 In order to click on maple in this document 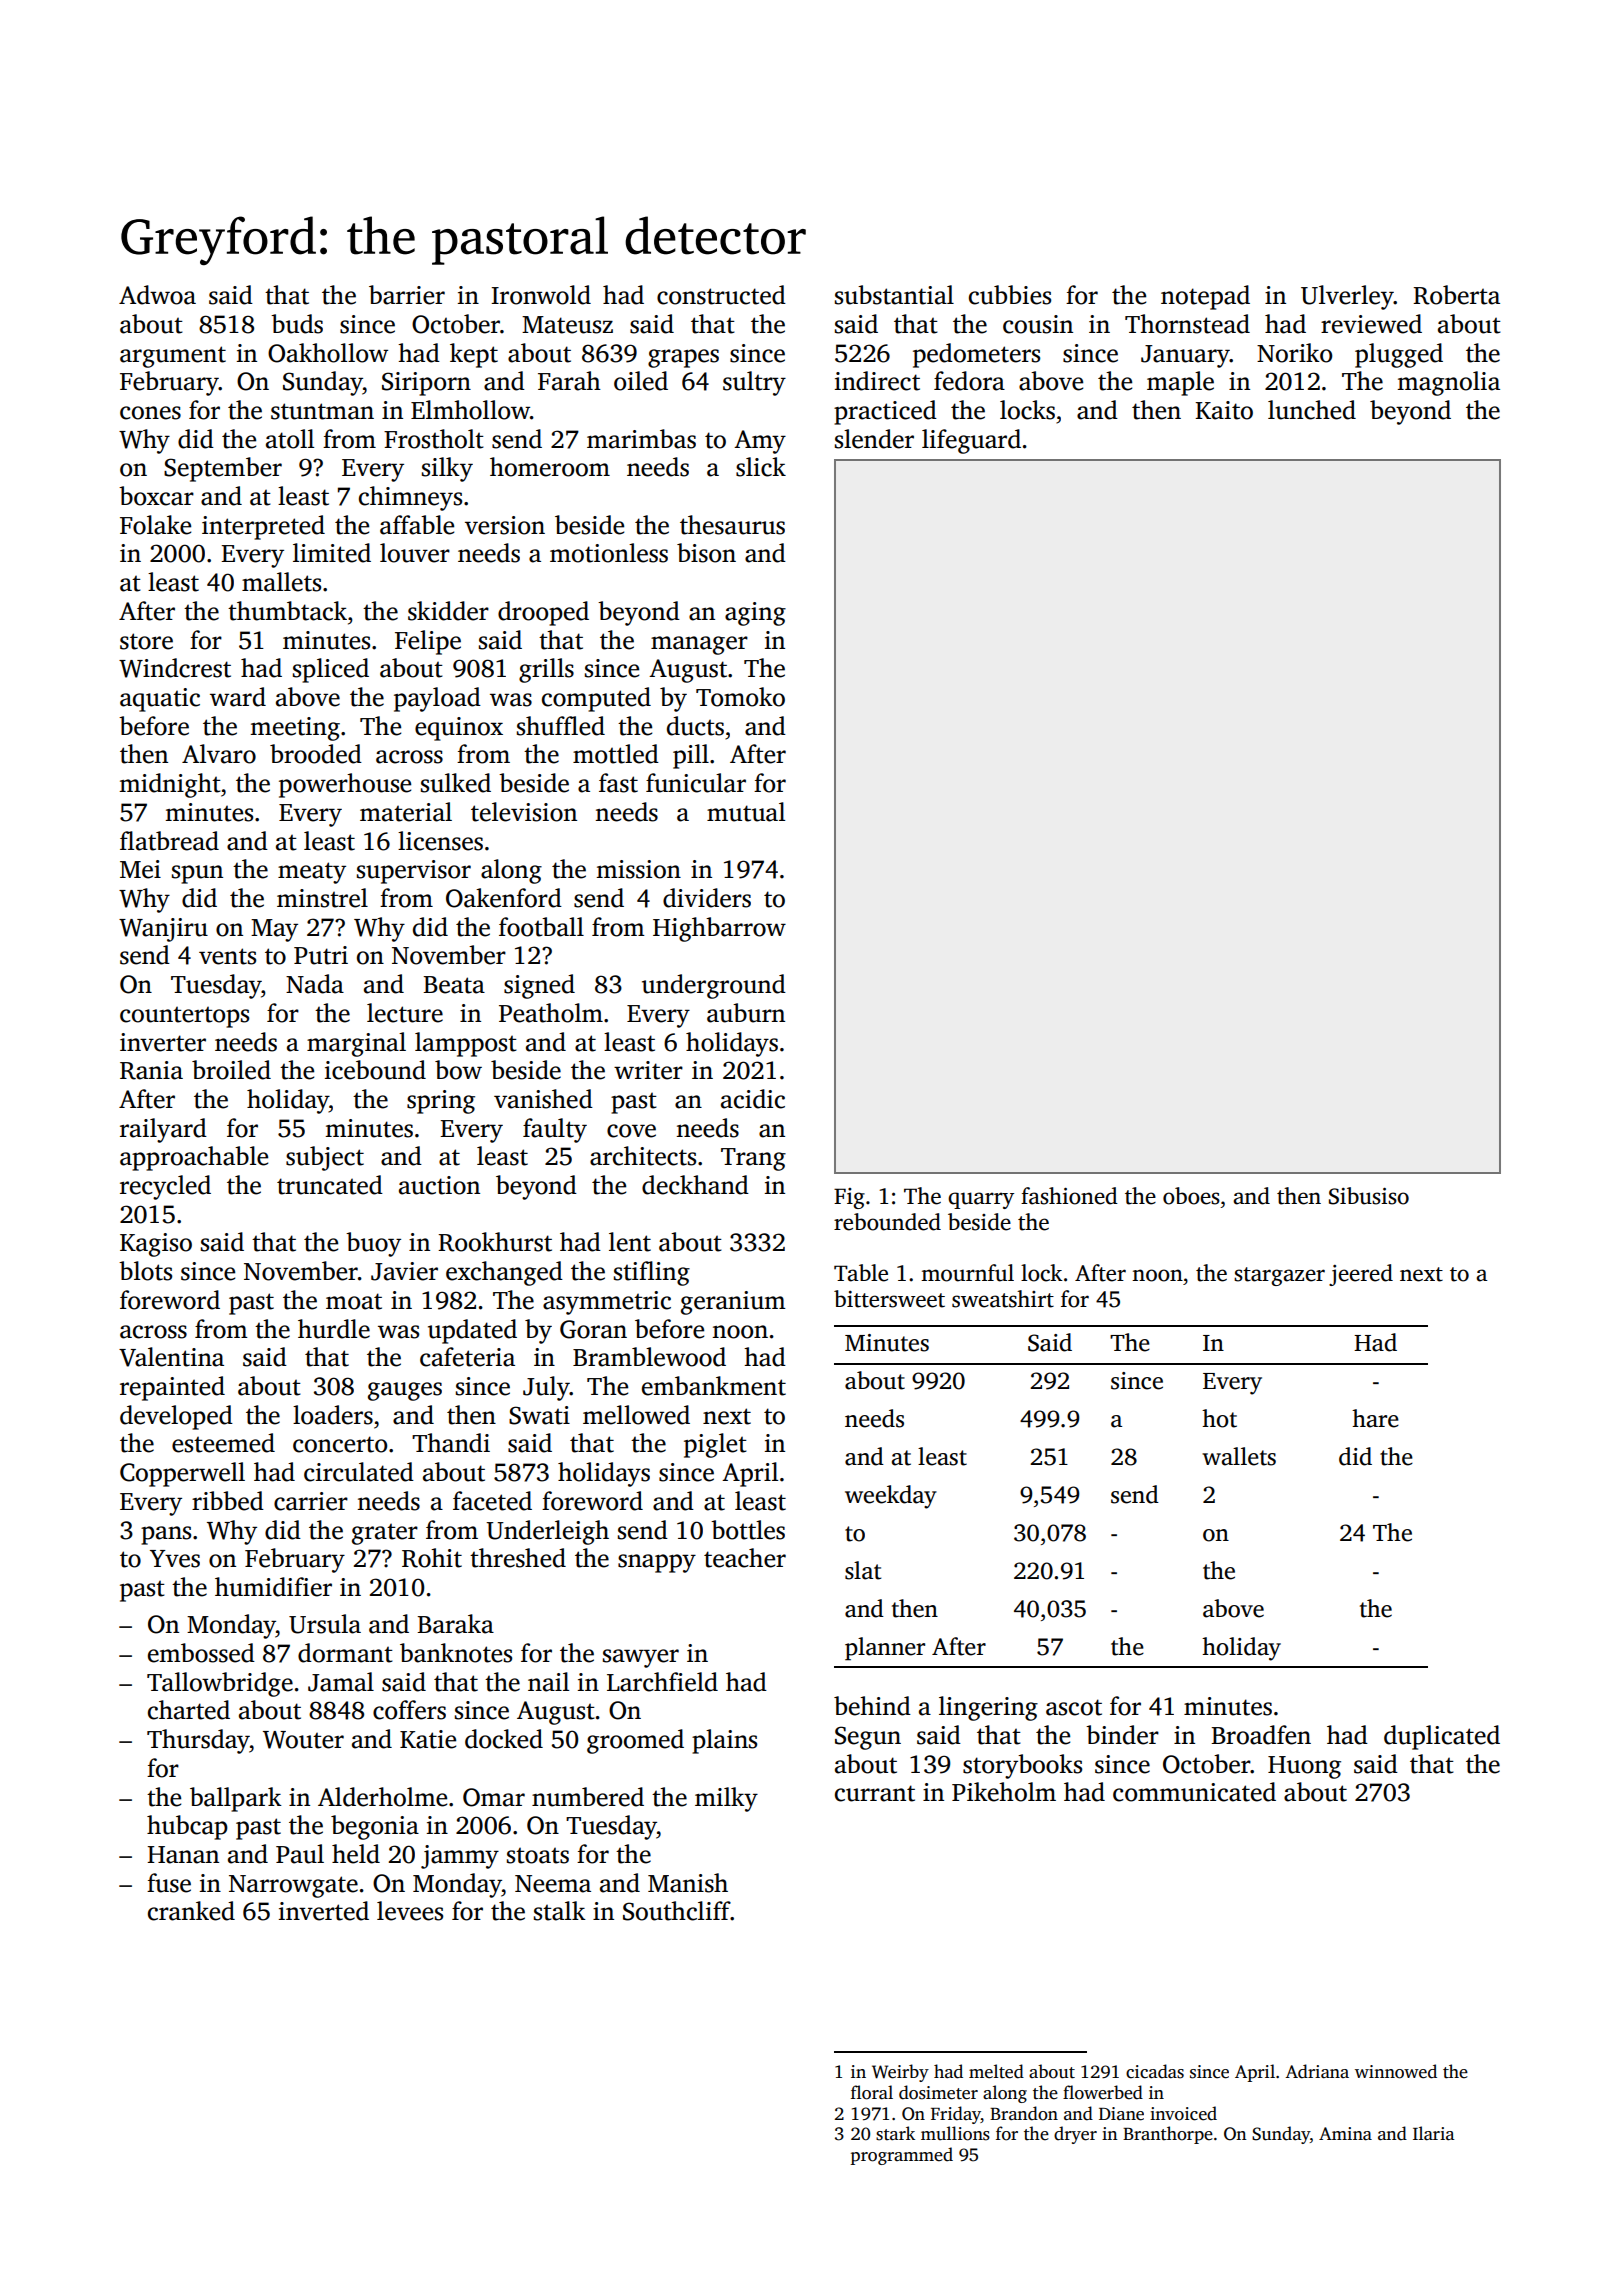, I will do `click(1180, 383)`.
